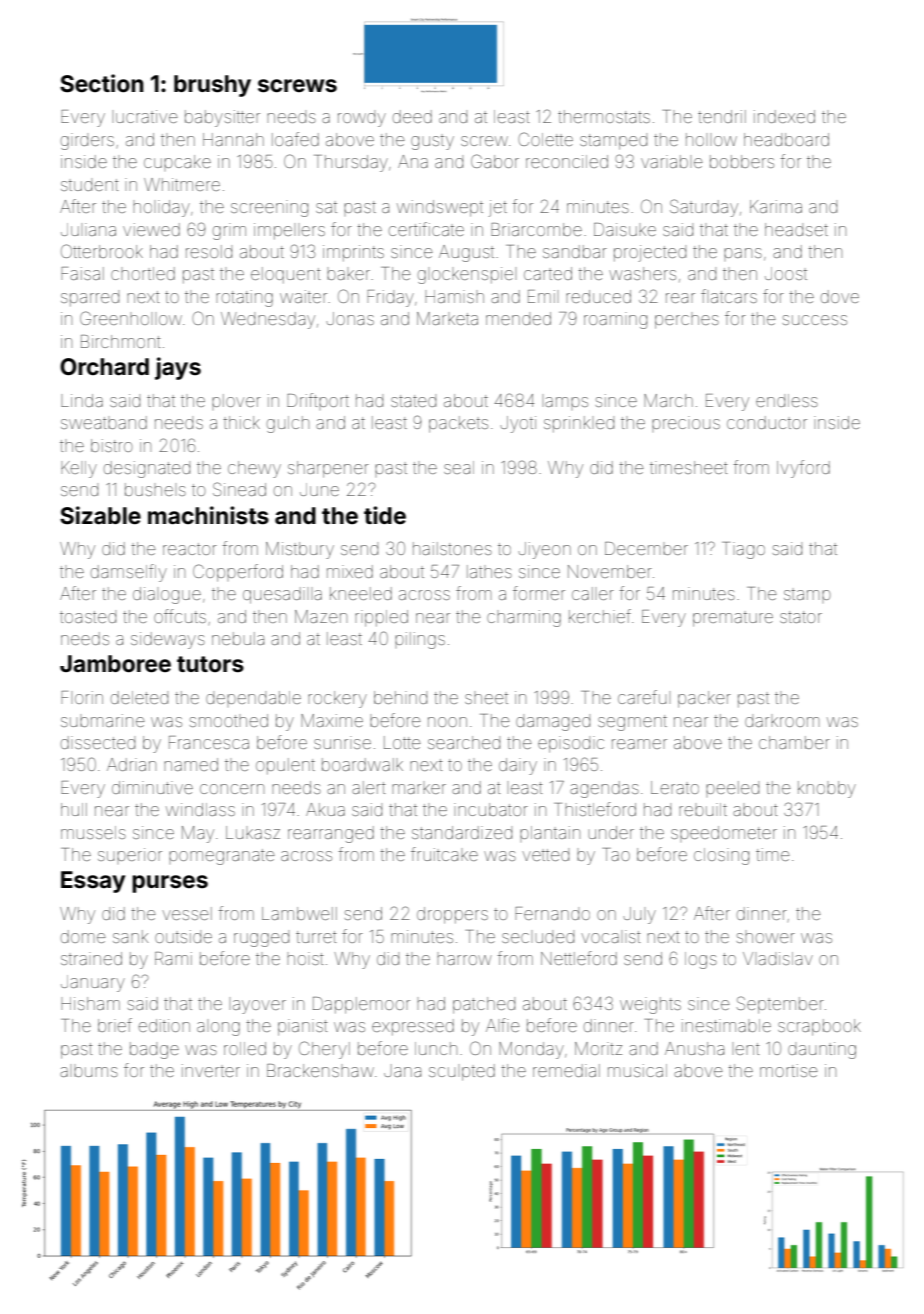 Image resolution: width=924 pixels, height=1314 pixels. I want to click on reamer, so click(639, 744).
